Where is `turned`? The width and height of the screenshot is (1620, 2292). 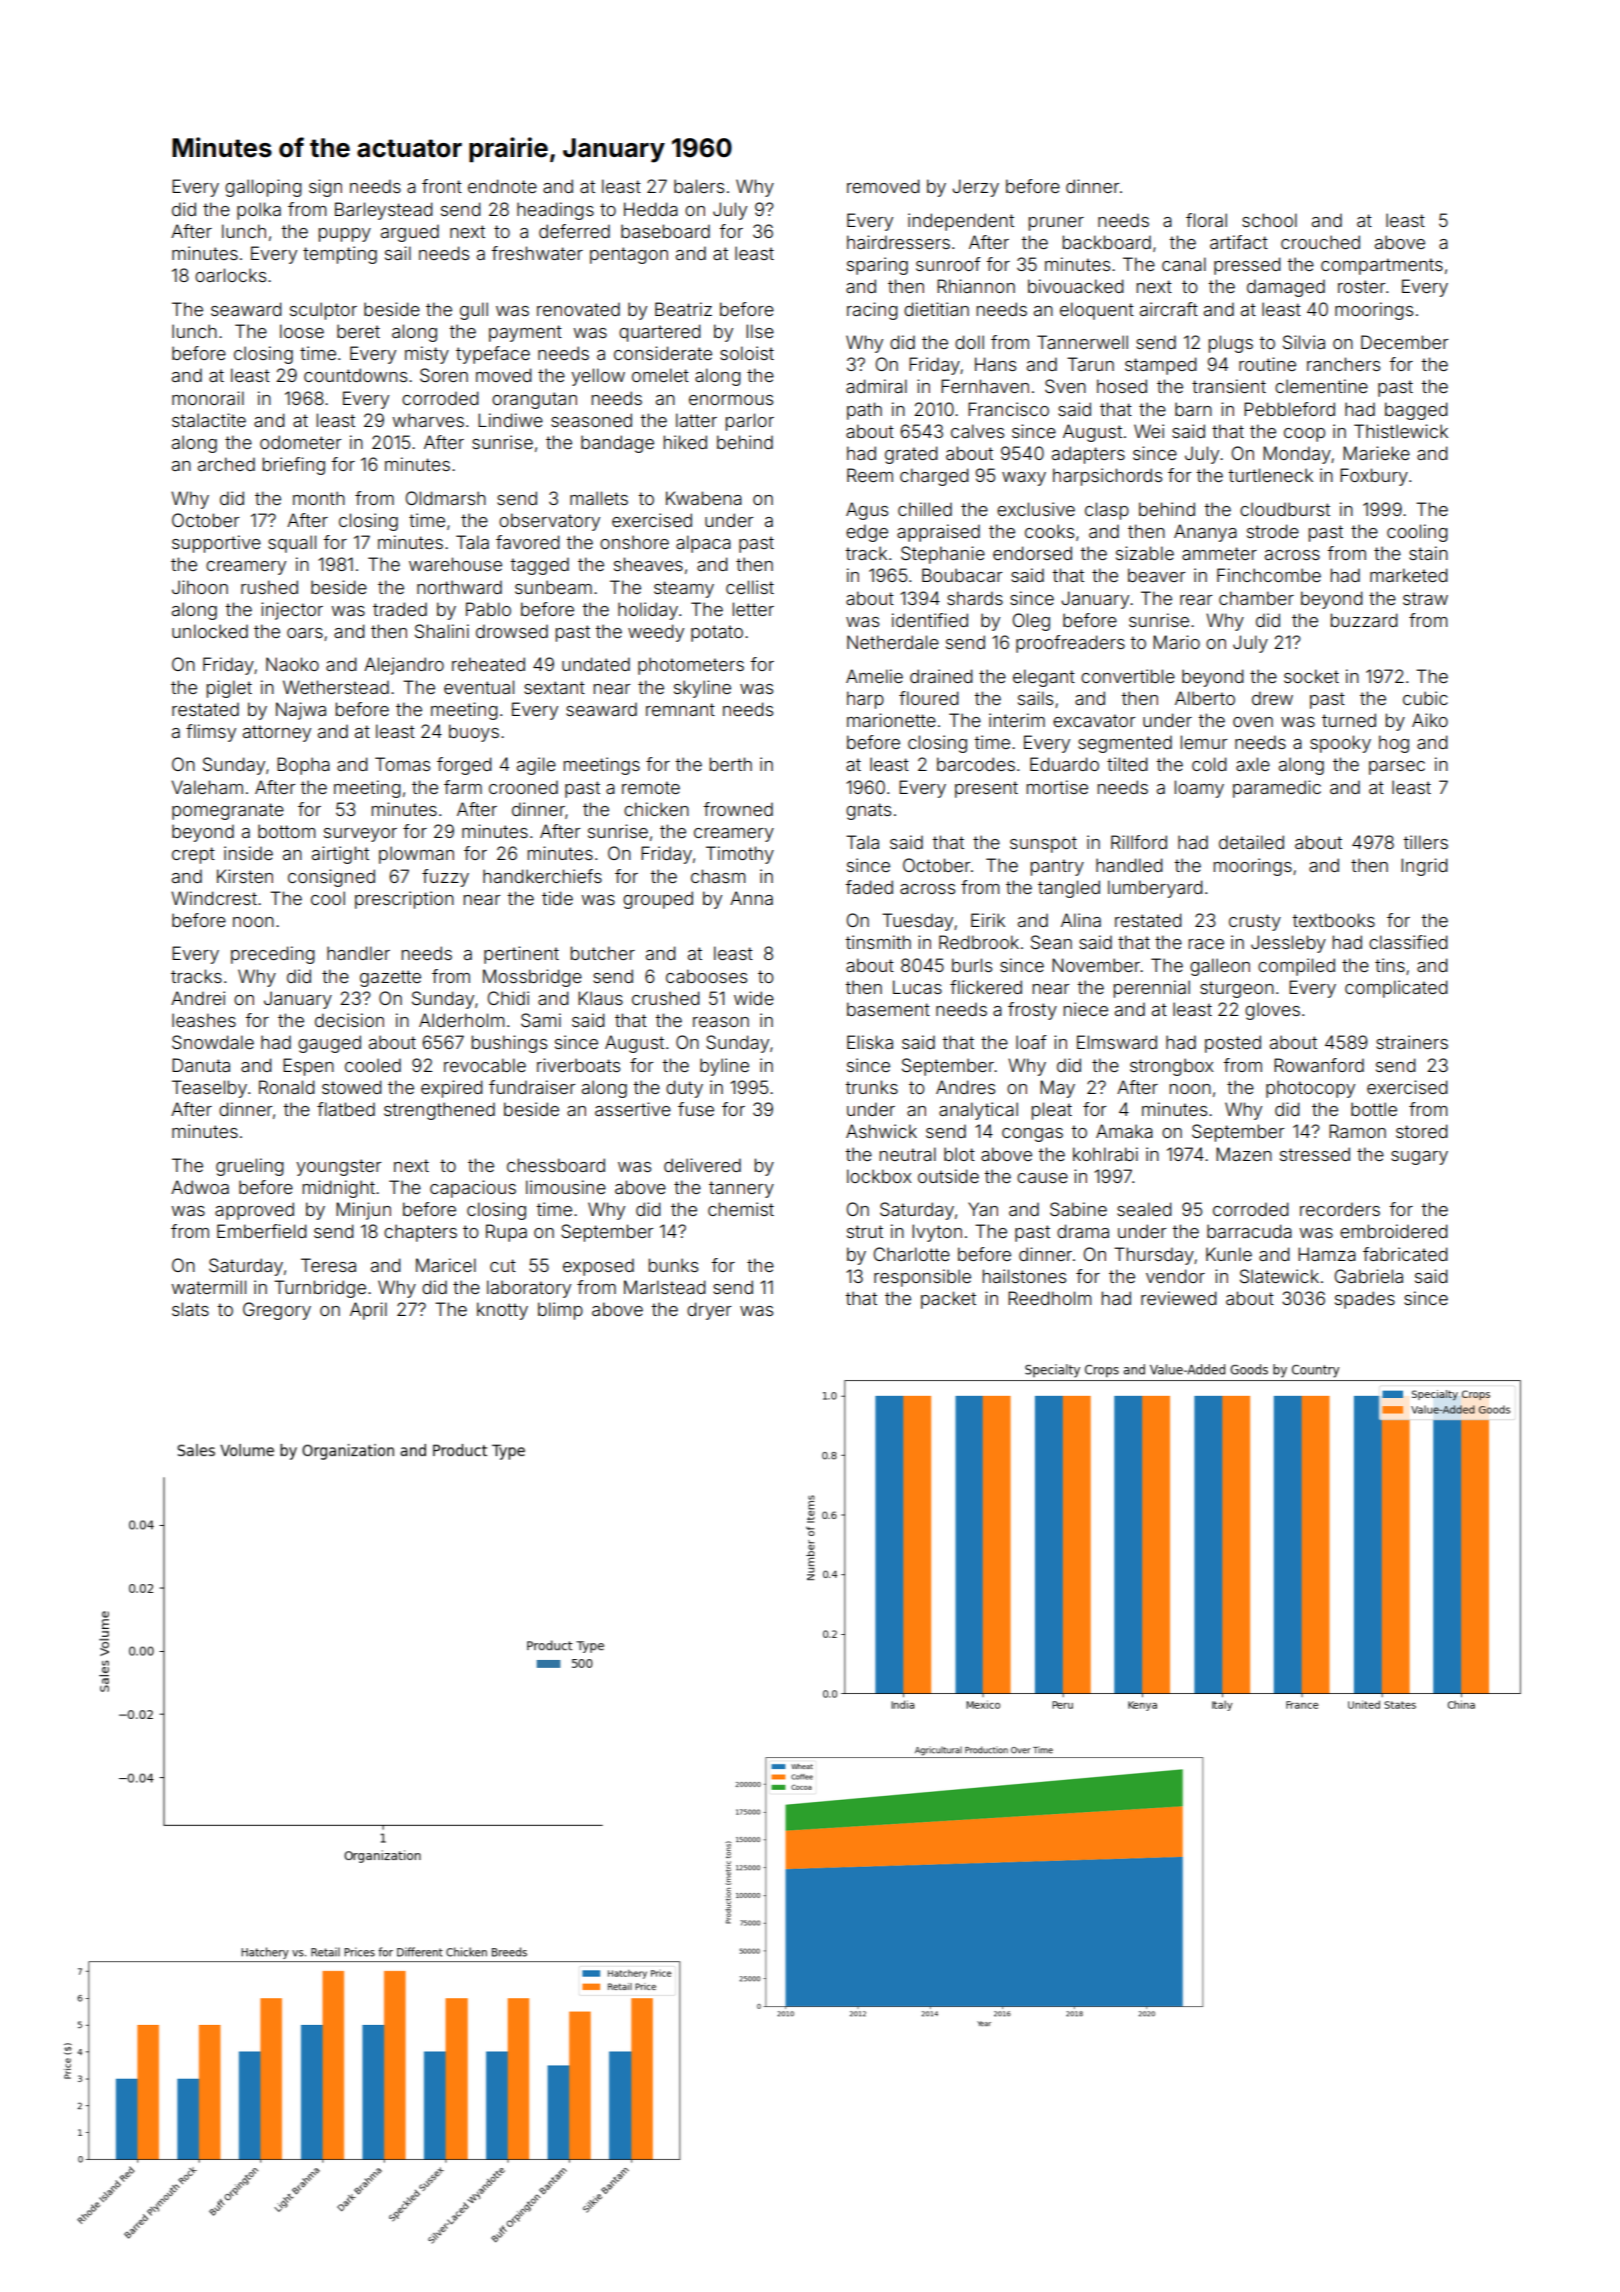 turned is located at coordinates (1349, 720).
